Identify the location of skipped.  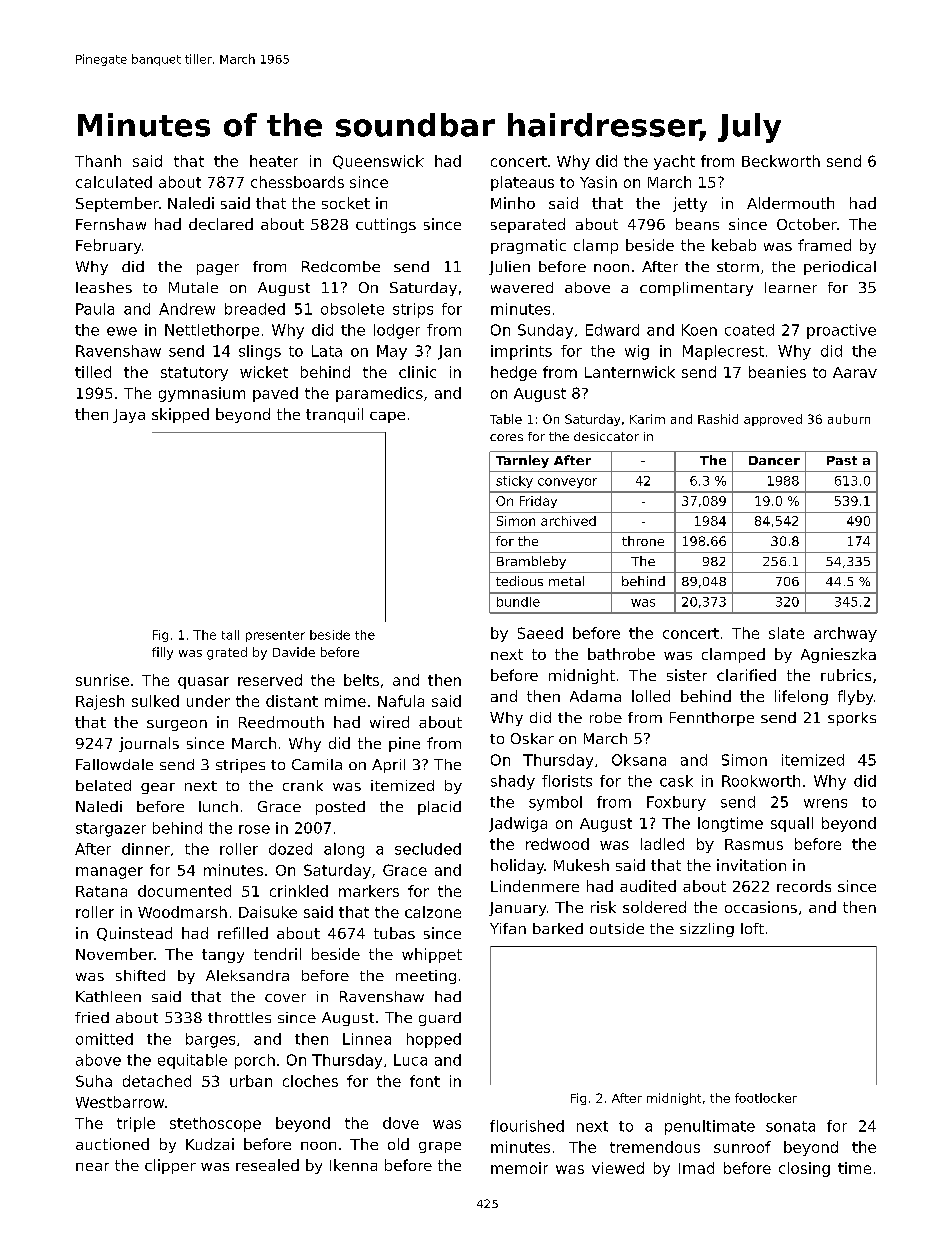
(180, 415).
